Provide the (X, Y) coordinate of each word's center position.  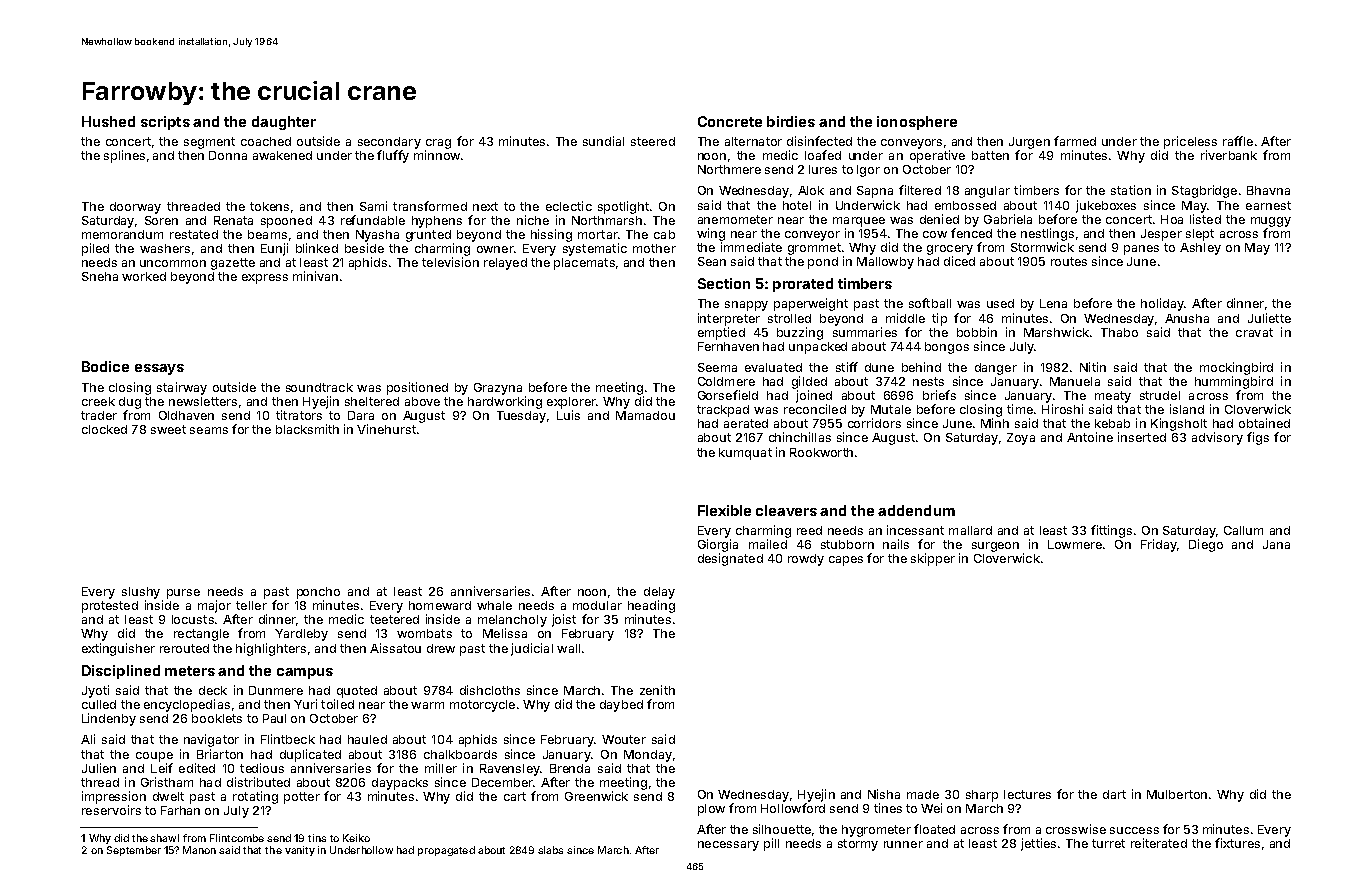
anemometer (735, 219)
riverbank (1229, 155)
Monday (648, 756)
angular (987, 192)
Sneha (100, 276)
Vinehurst (386, 429)
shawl (164, 838)
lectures (1027, 794)
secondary (389, 143)
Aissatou (395, 648)
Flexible (724, 510)
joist (564, 620)
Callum (1243, 530)
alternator (753, 141)
